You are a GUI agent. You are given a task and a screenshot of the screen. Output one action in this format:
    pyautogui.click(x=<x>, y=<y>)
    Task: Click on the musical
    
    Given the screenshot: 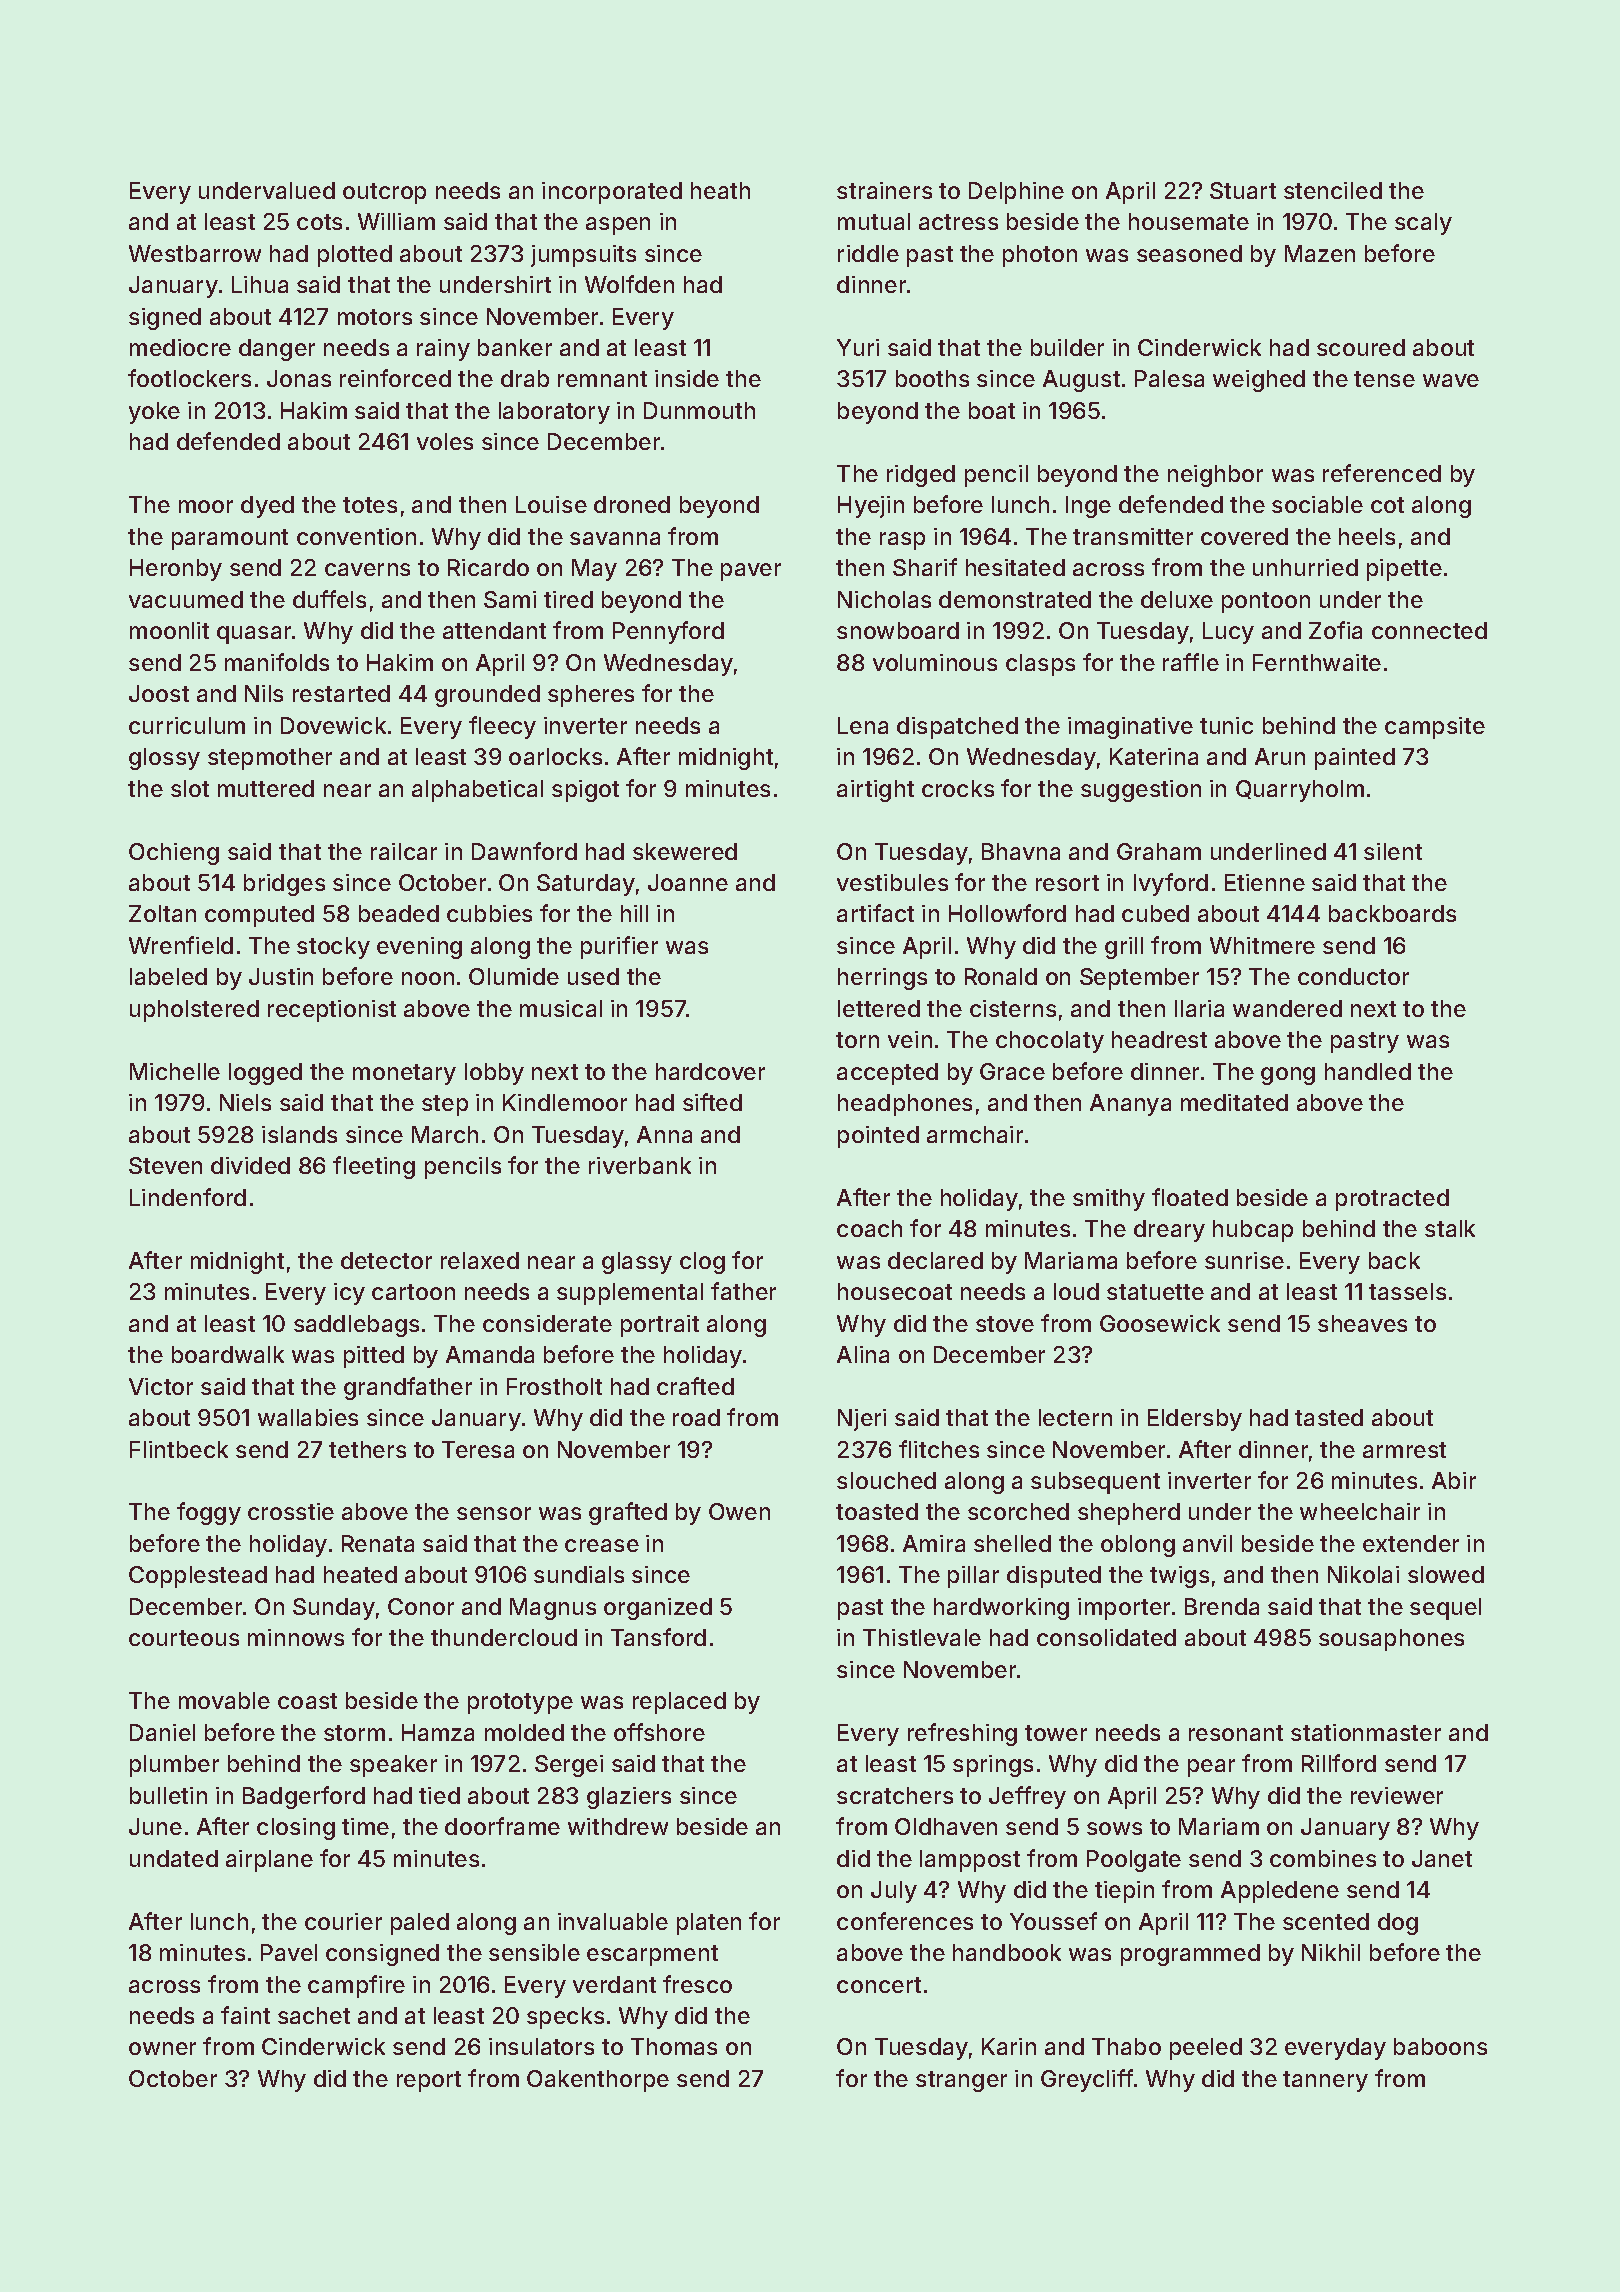 What is the action you would take?
    pyautogui.click(x=561, y=1008)
